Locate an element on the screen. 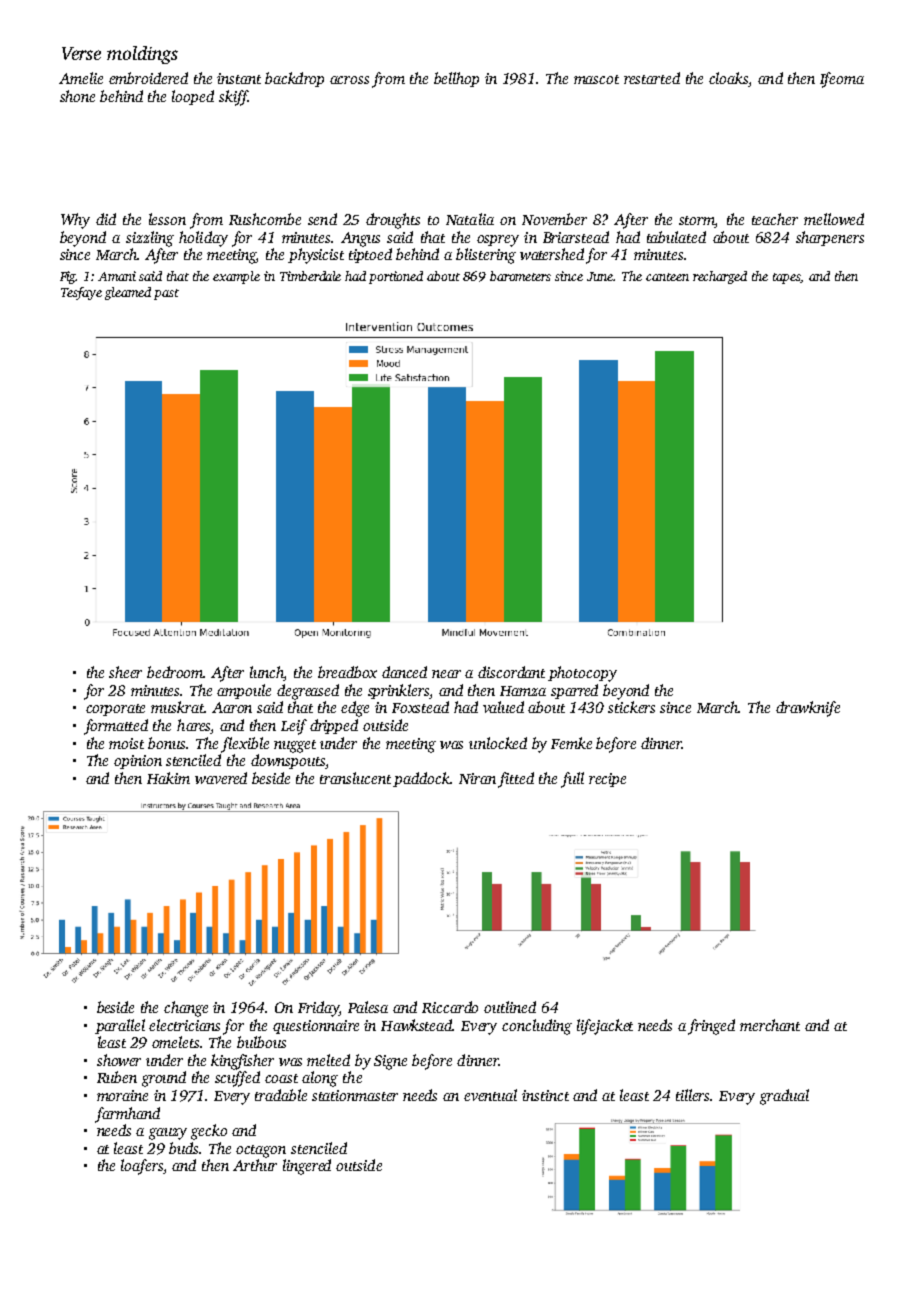 The width and height of the screenshot is (924, 1308). looped is located at coordinates (193, 97).
